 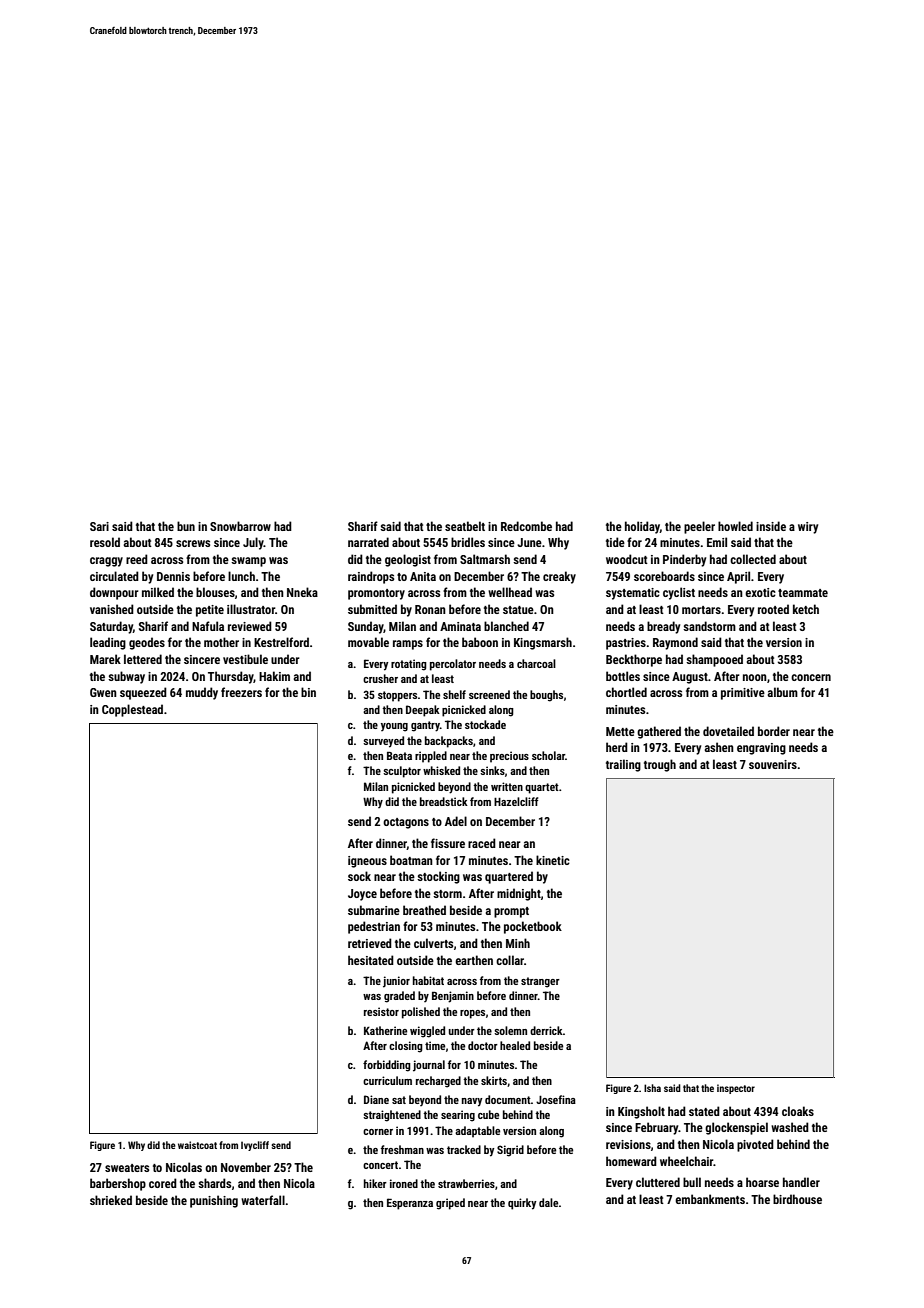 What do you see at coordinates (642, 527) in the screenshot?
I see `holiday` at bounding box center [642, 527].
